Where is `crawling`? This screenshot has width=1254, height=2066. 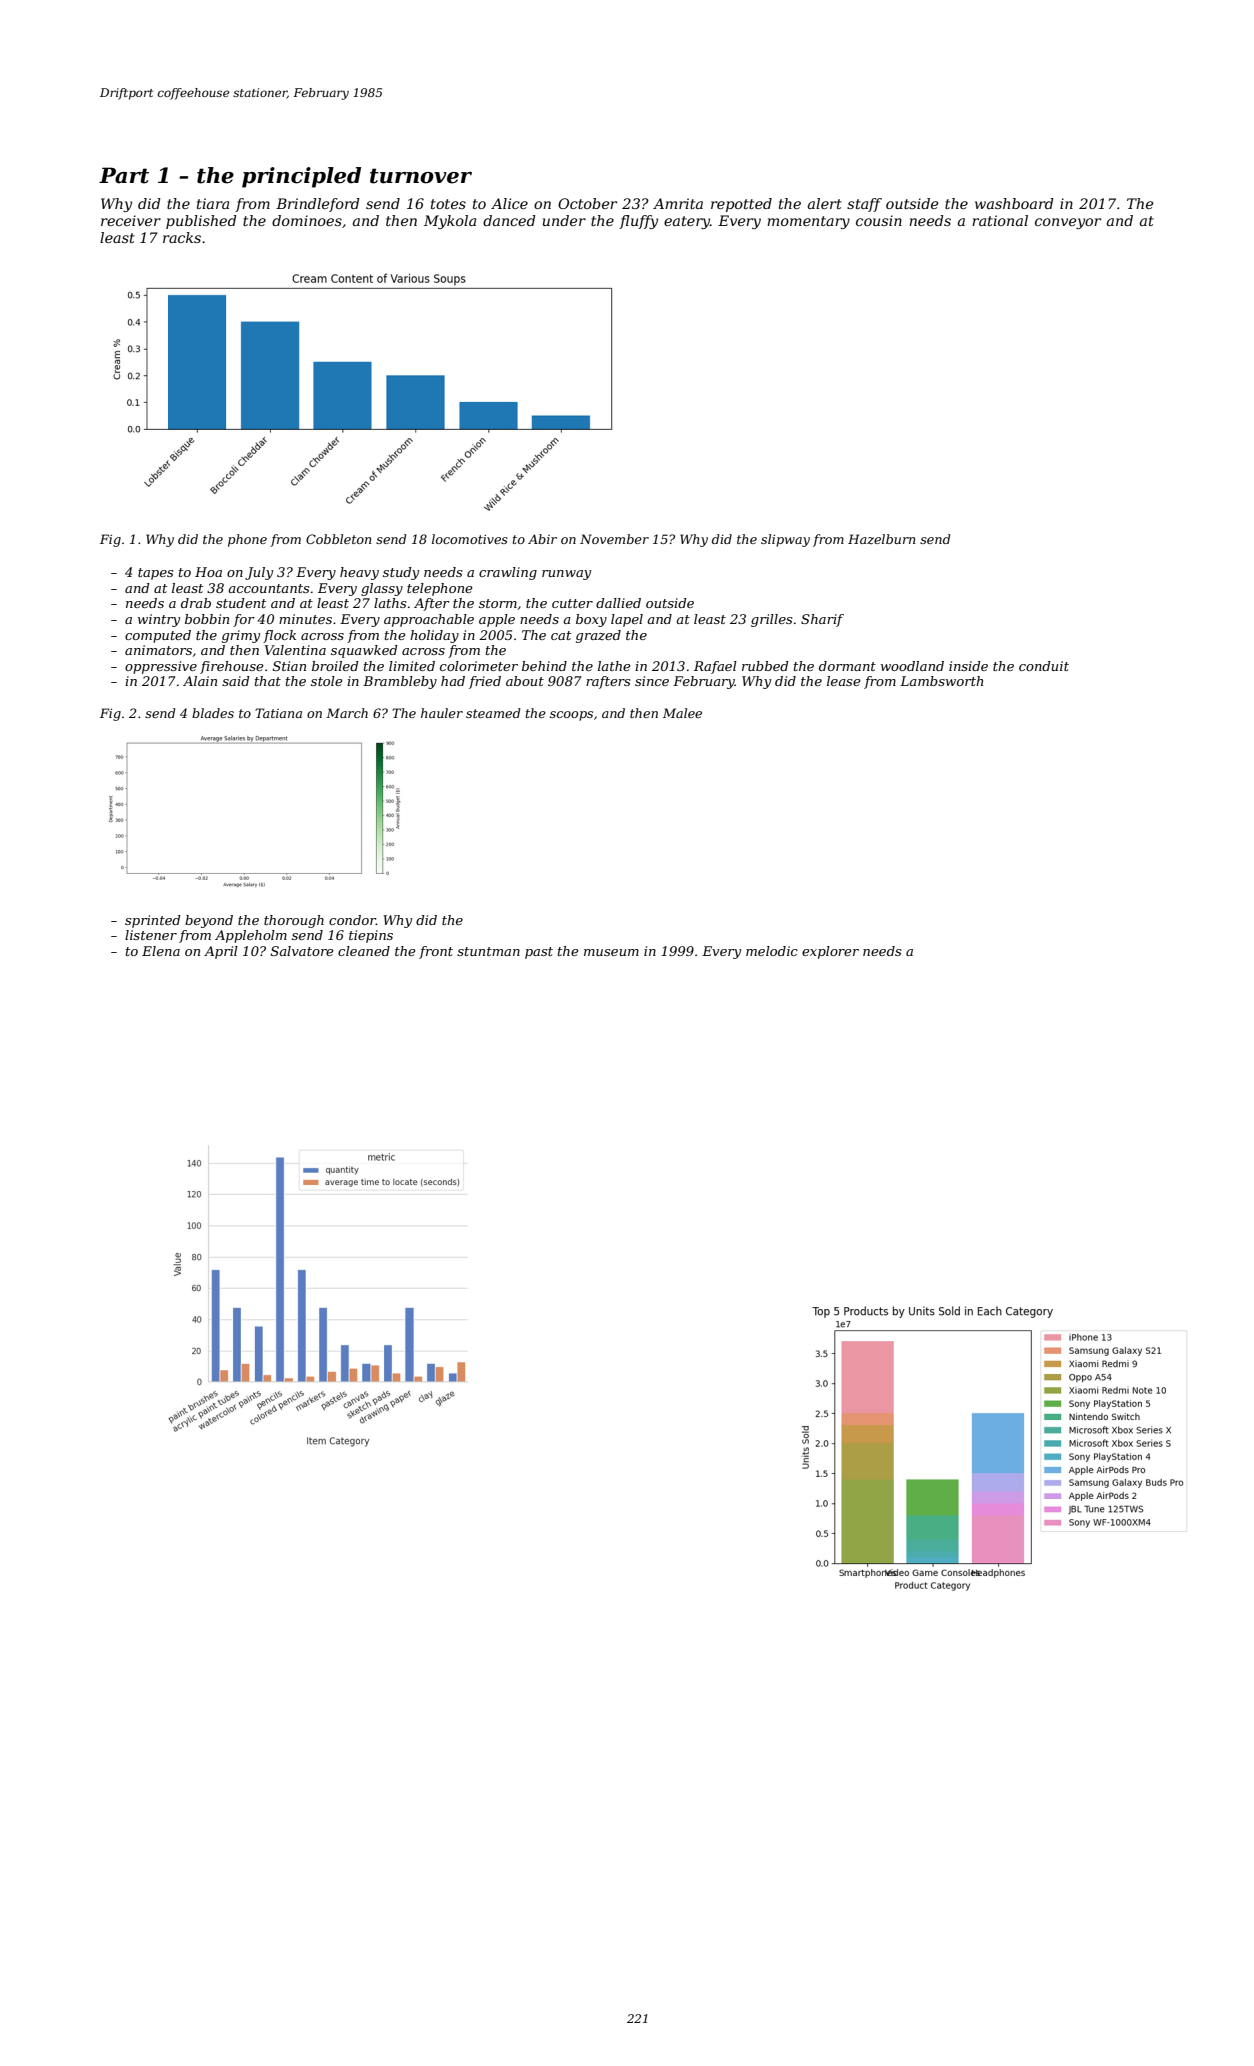 crawling is located at coordinates (508, 573).
